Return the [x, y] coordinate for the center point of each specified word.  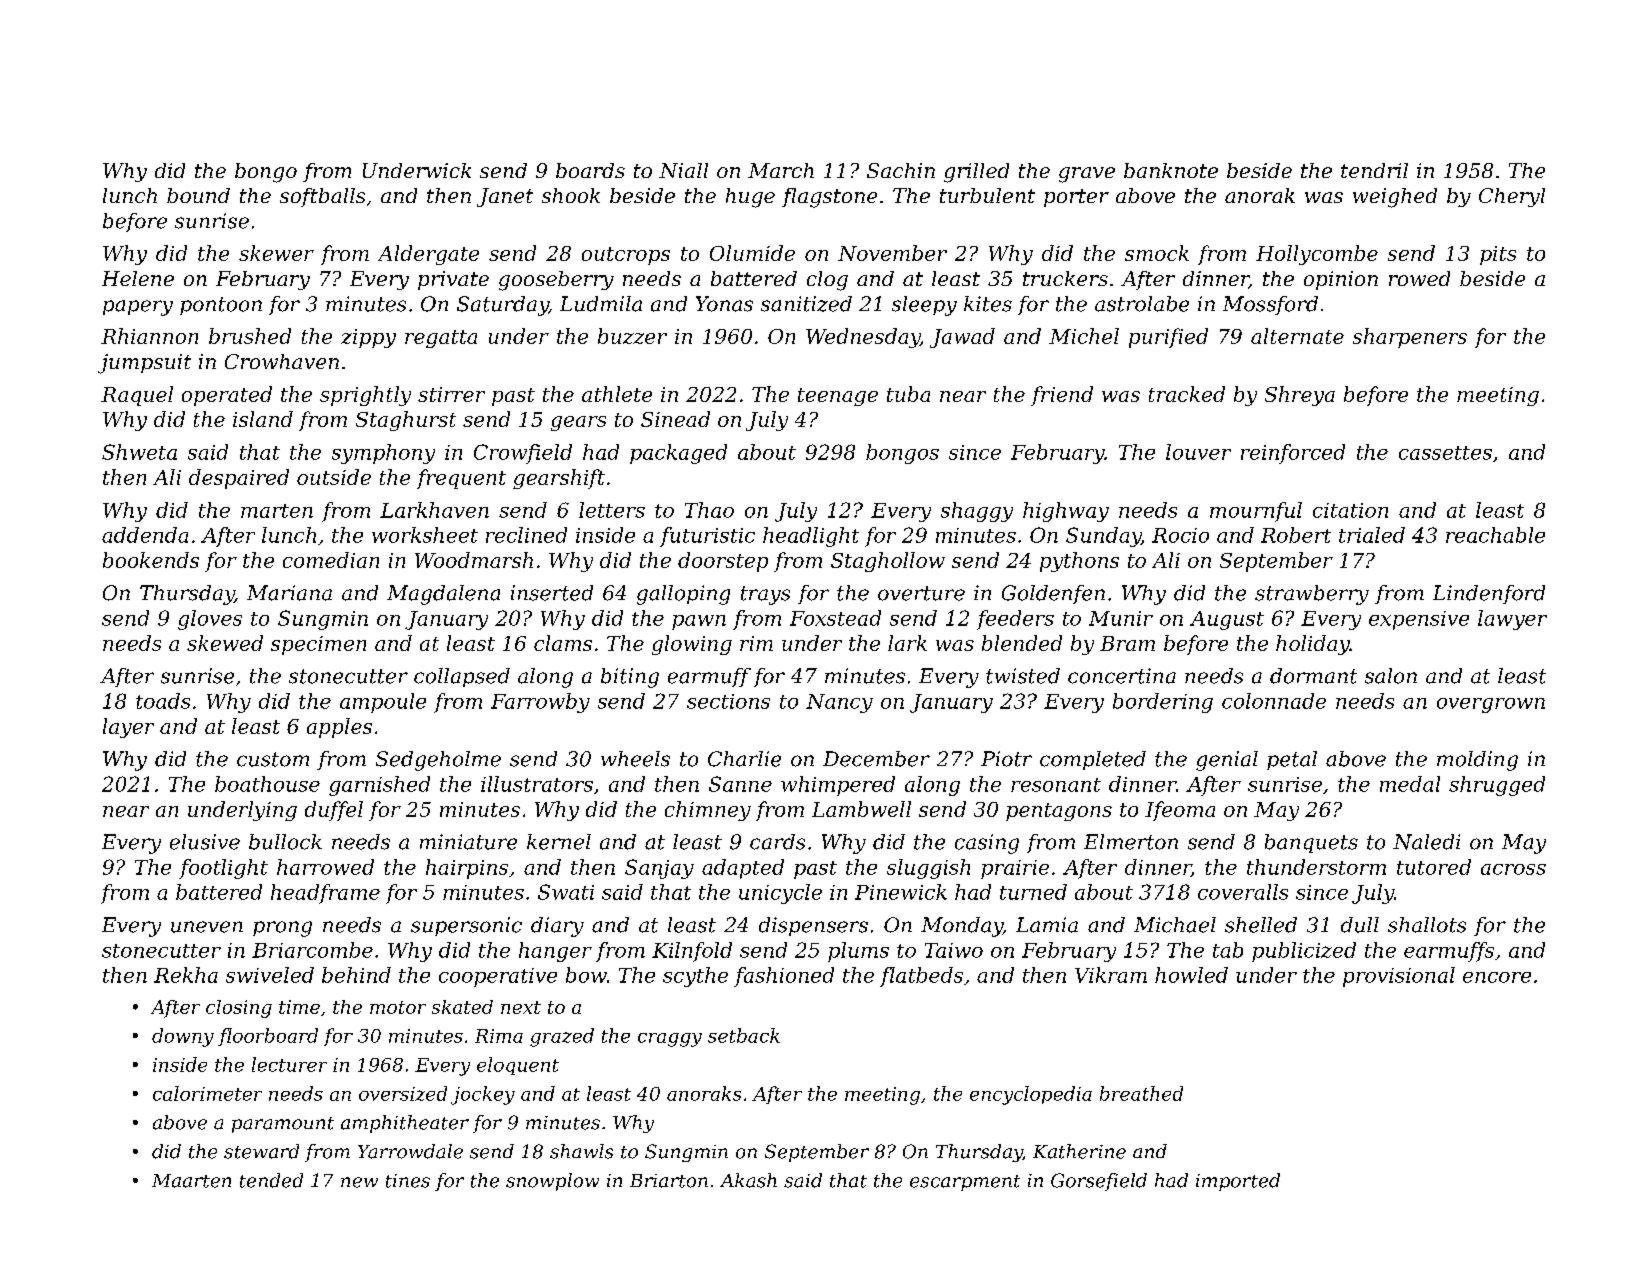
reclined [526, 535]
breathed [1141, 1093]
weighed [1395, 198]
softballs [322, 197]
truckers [1065, 278]
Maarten [191, 1181]
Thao [709, 510]
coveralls [1243, 892]
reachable [1495, 535]
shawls [581, 1151]
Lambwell [861, 809]
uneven [207, 927]
